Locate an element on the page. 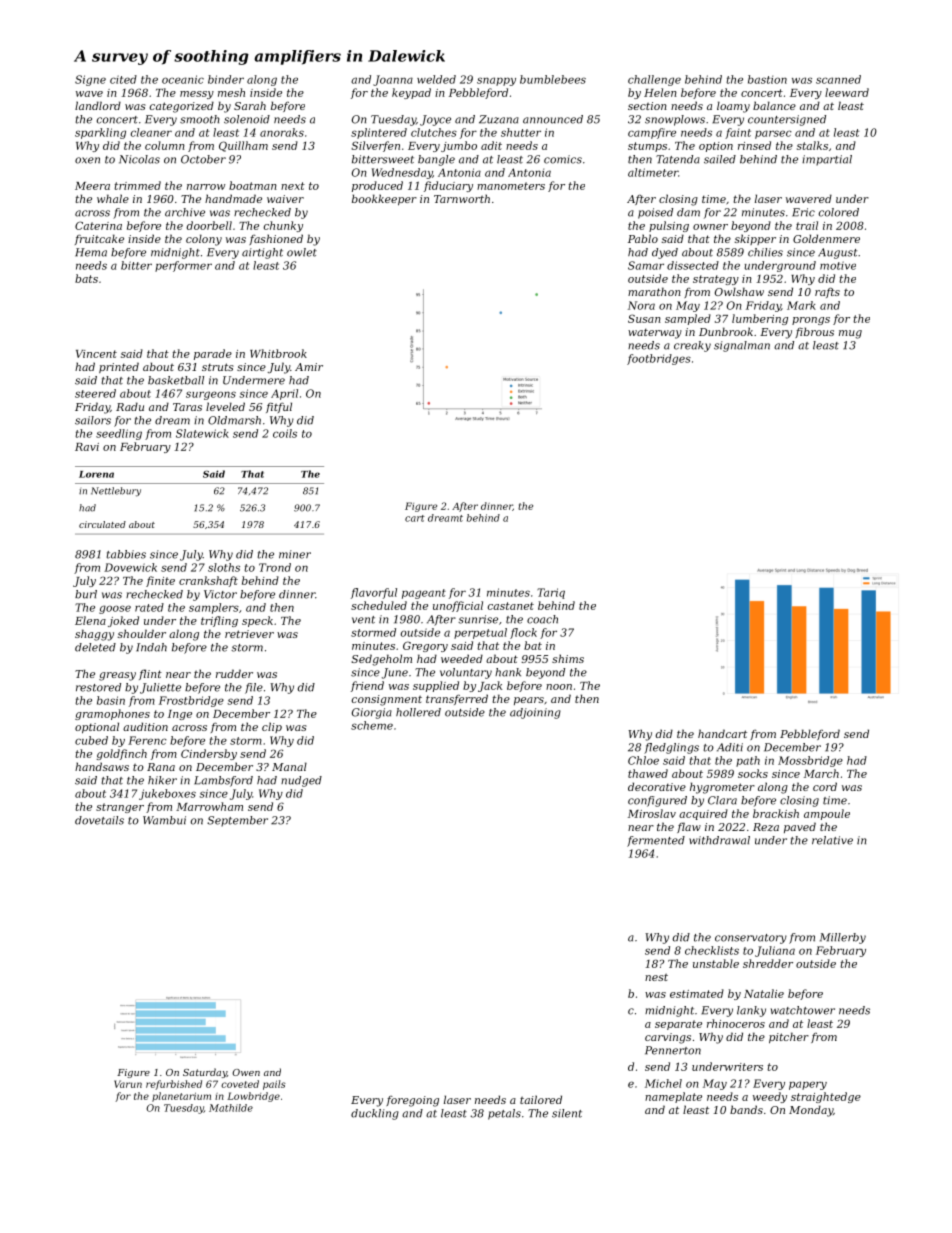 The height and width of the page is (1233, 952). bands is located at coordinates (746, 1109).
